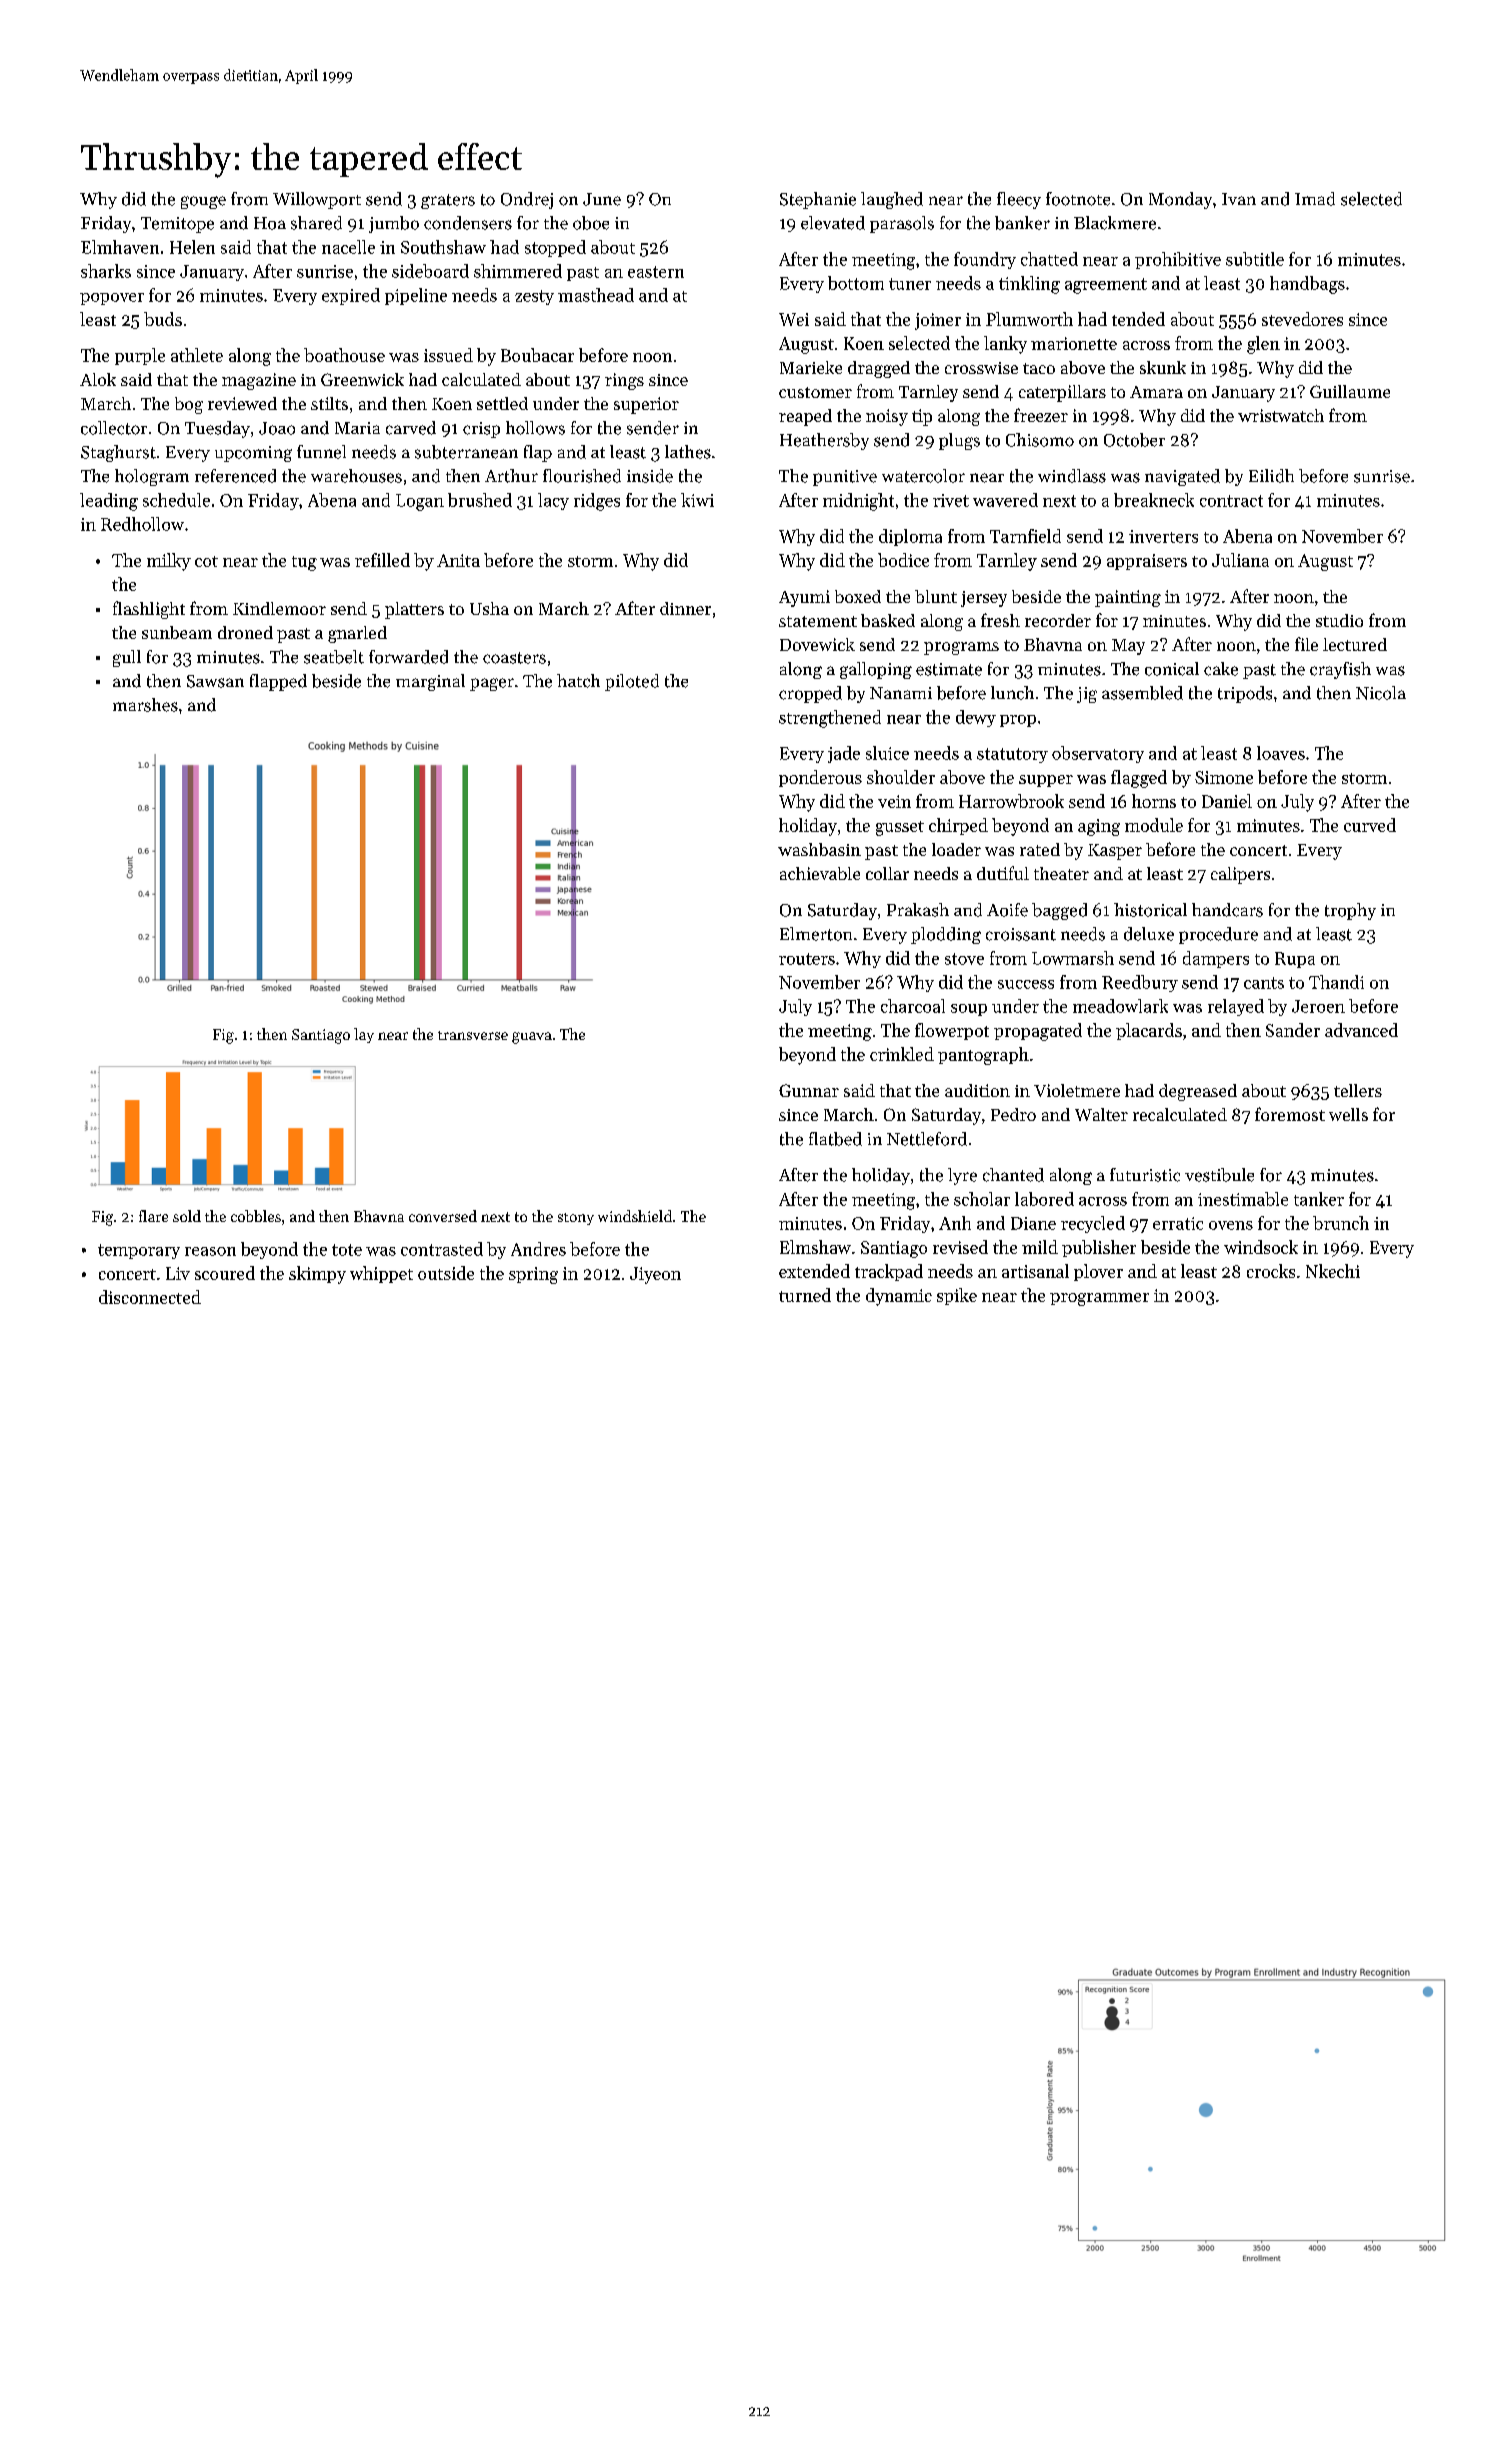  Describe the element at coordinates (348, 247) in the screenshot. I see `nacelle` at that location.
